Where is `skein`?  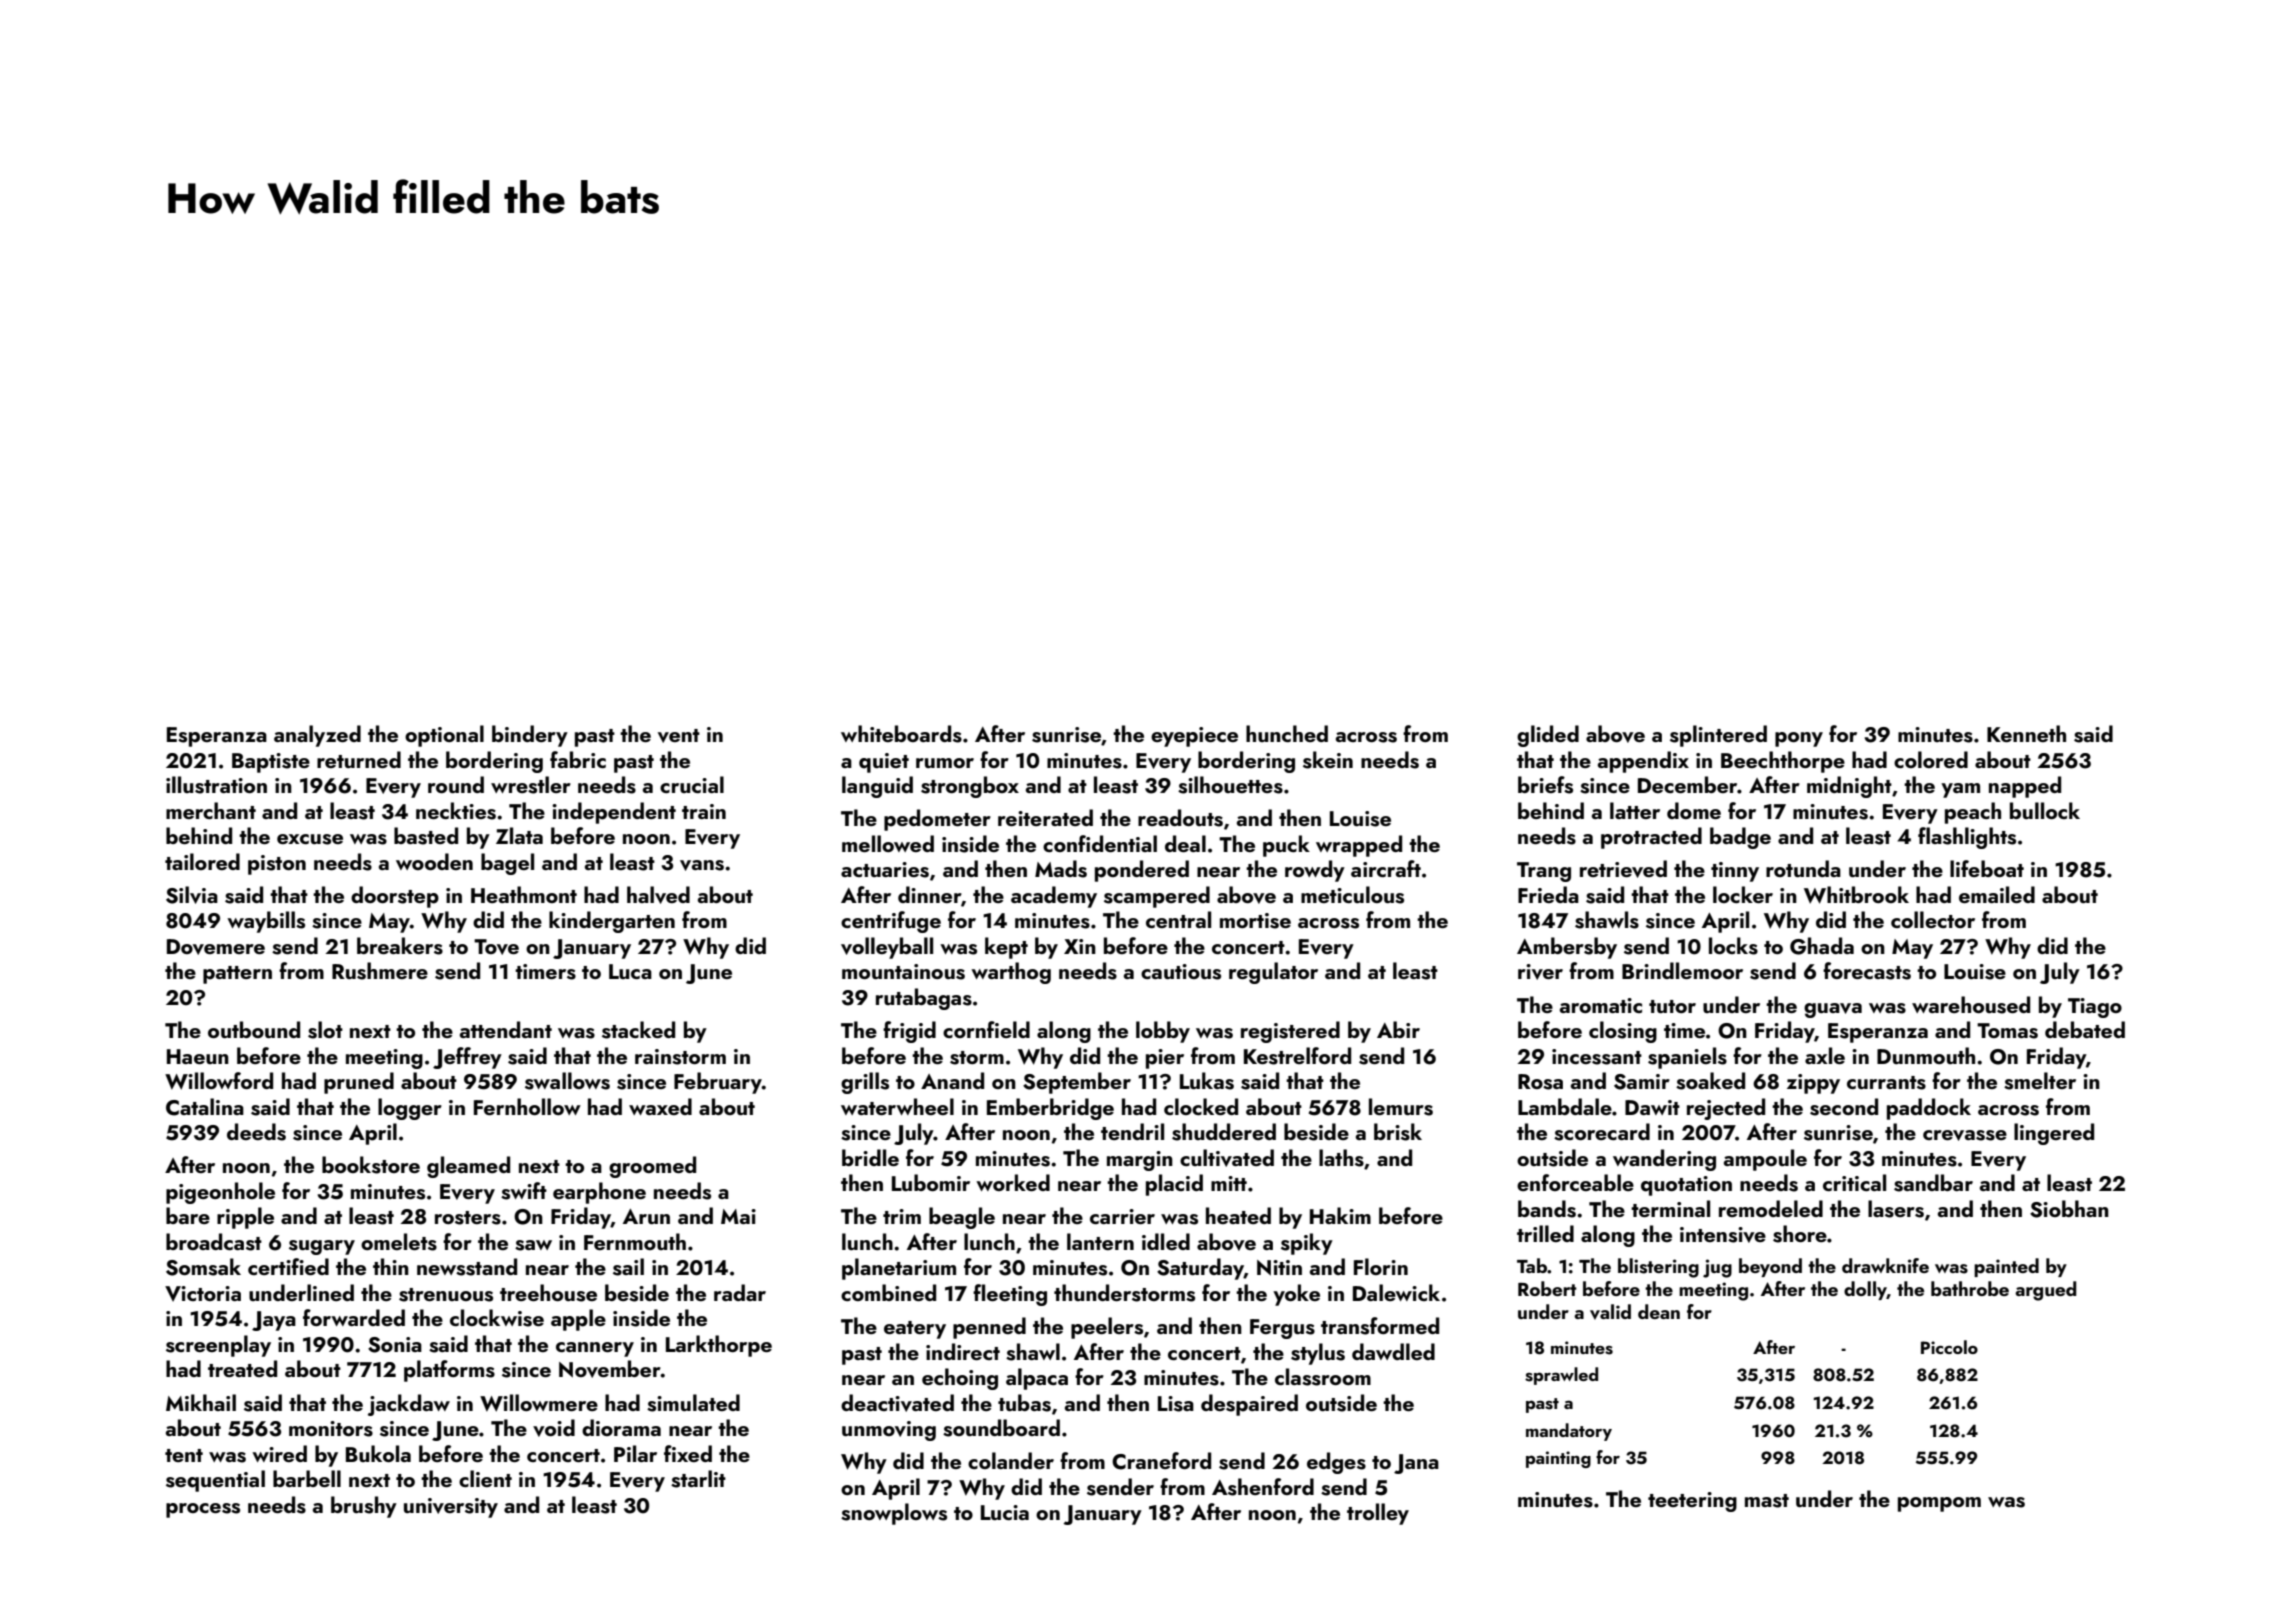
skein is located at coordinates (1328, 760).
